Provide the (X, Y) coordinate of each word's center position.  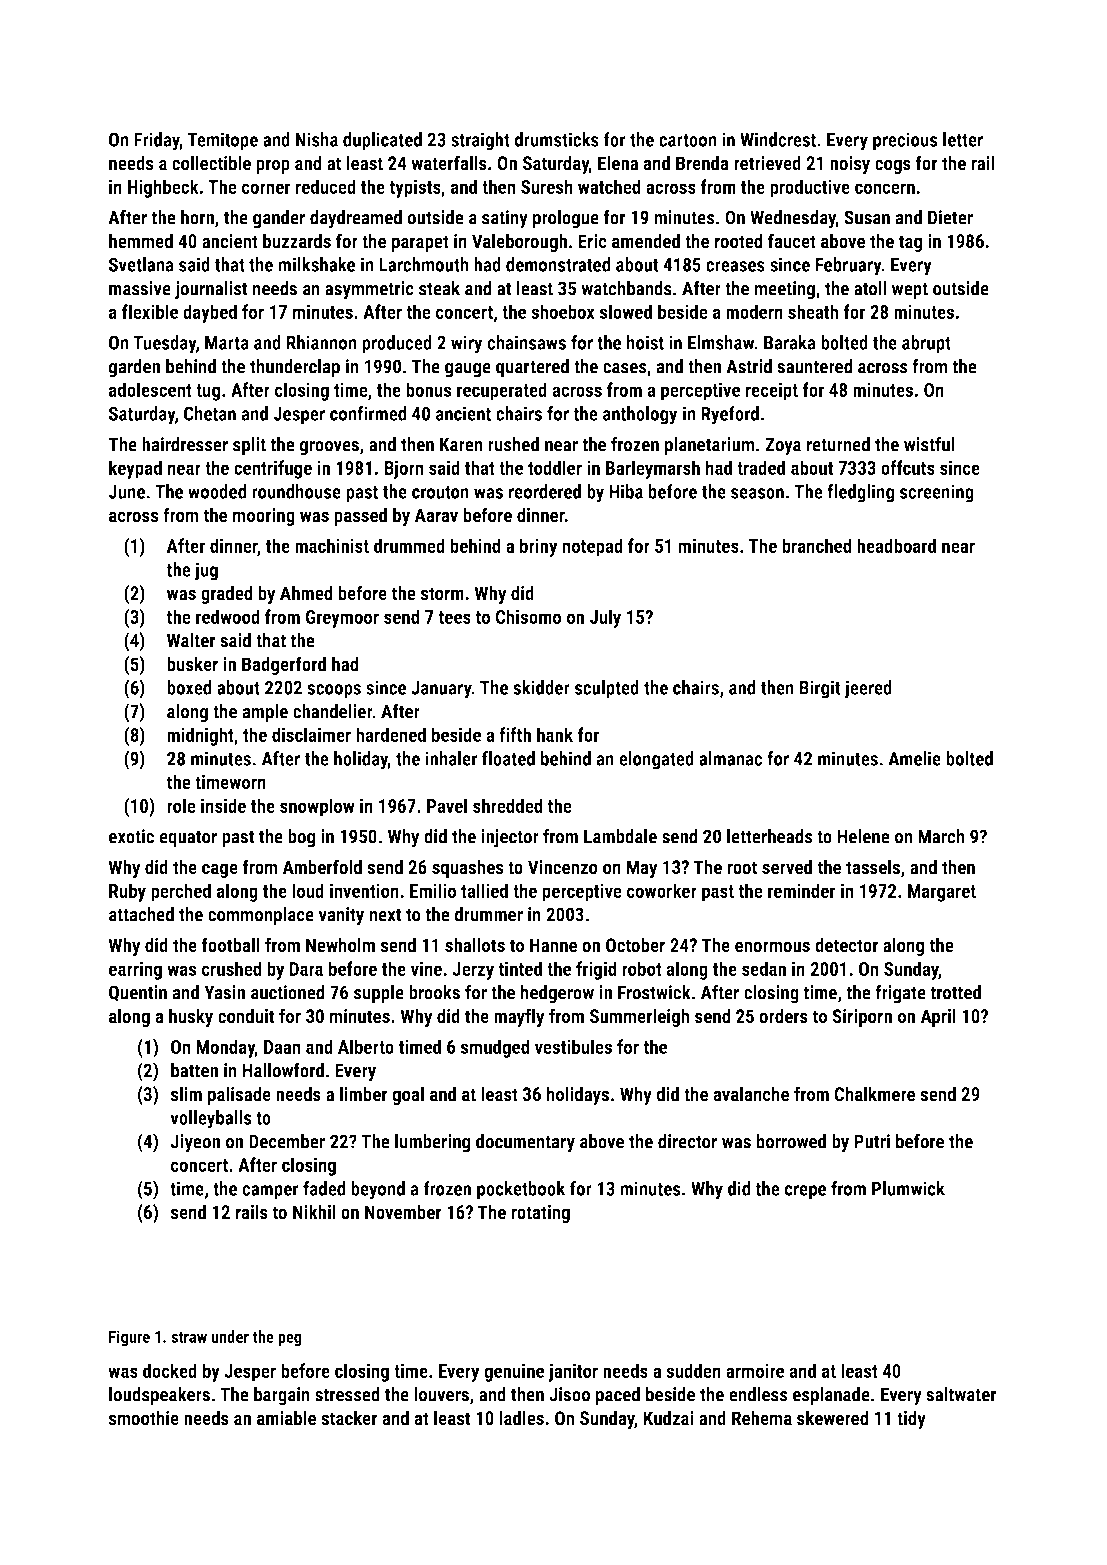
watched (609, 186)
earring (135, 970)
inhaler (451, 758)
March (941, 836)
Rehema (762, 1418)
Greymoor (342, 619)
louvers (441, 1394)
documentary (525, 1143)
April (938, 1017)
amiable (286, 1418)
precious (905, 141)
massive (140, 288)
